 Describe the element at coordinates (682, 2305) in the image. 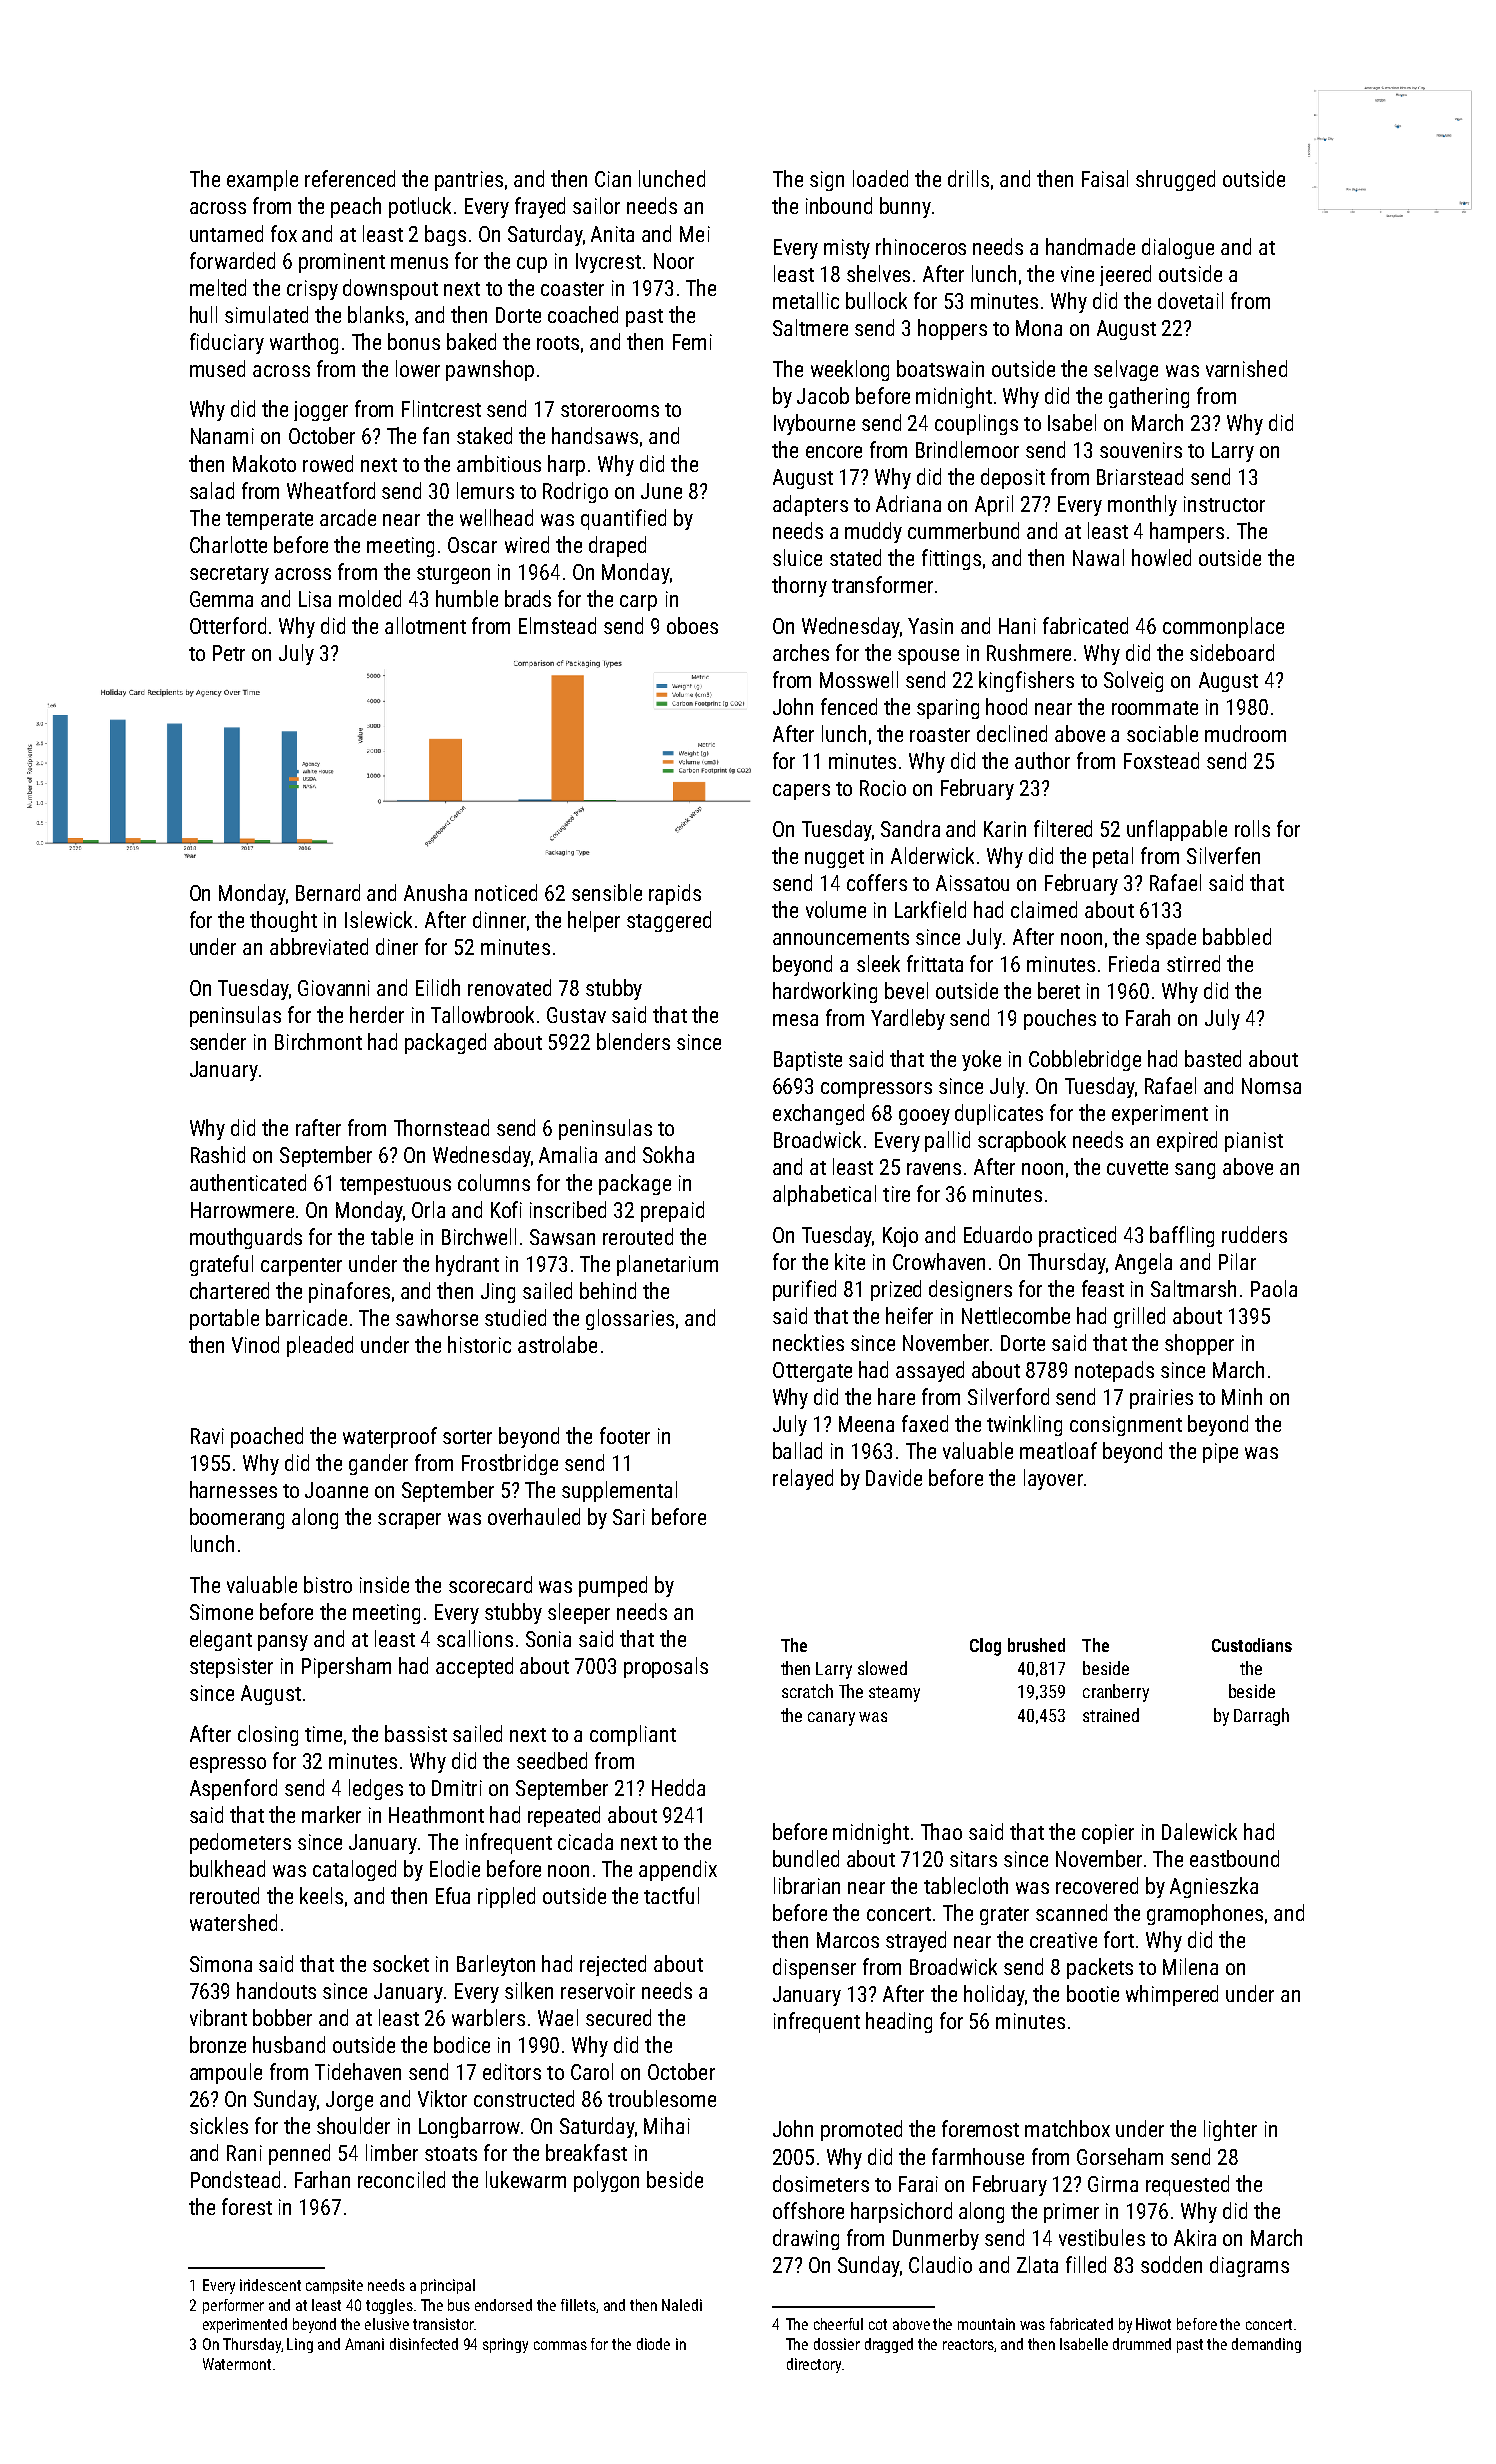

I see `Naledi` at that location.
